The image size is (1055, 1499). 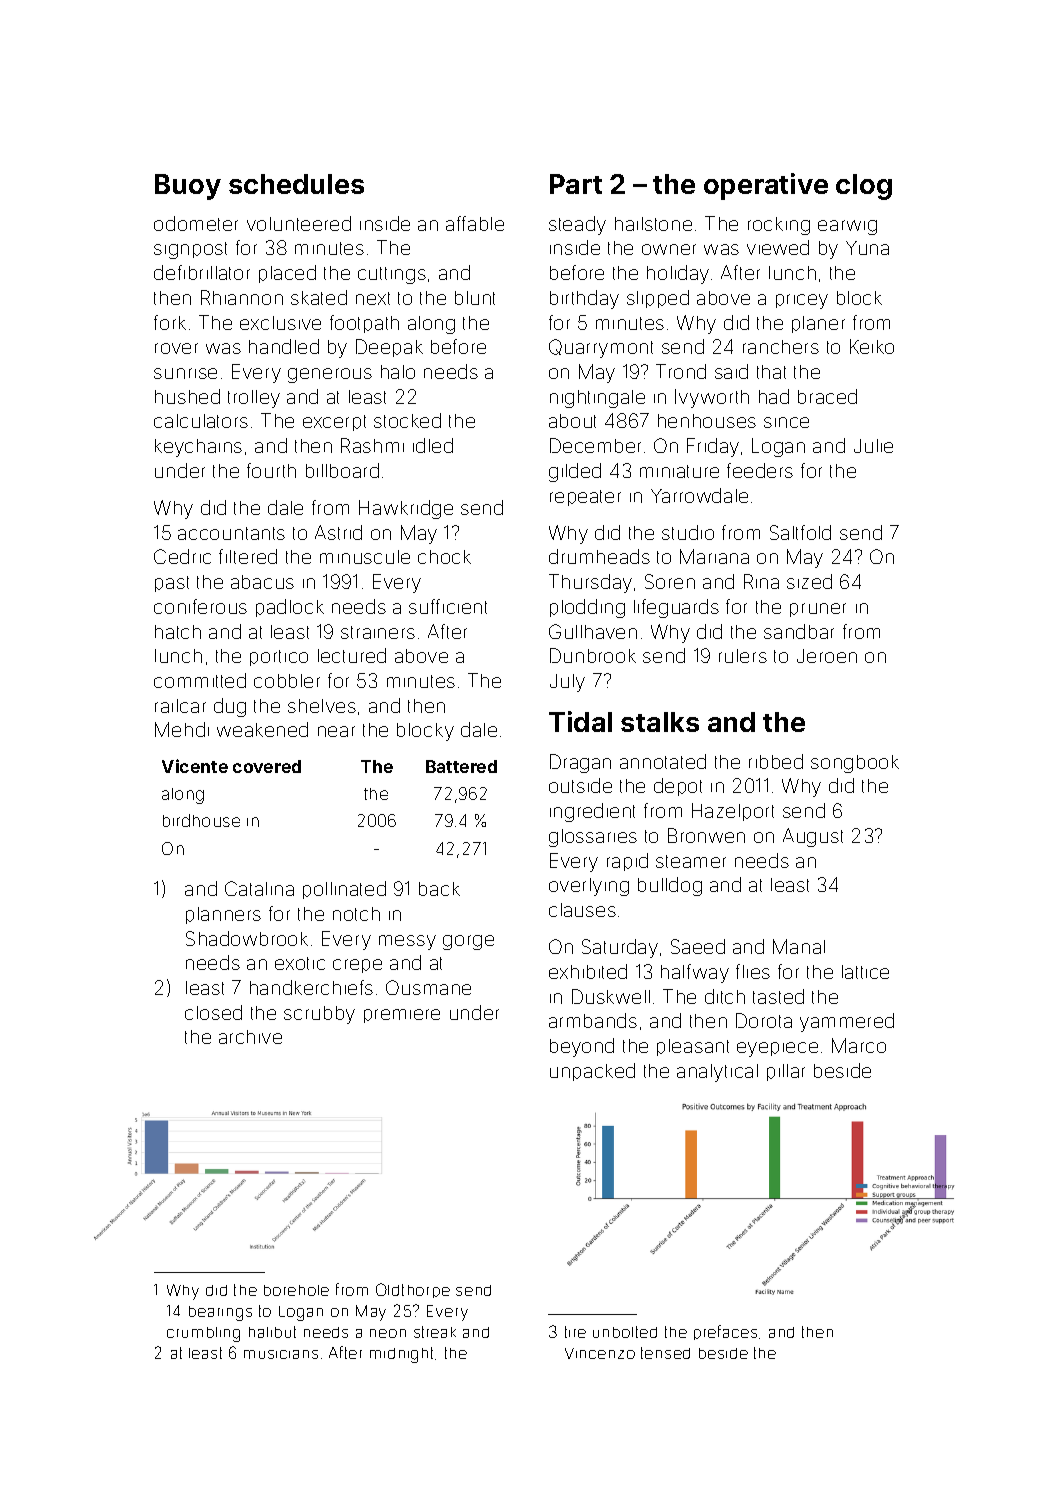 I want to click on tensed, so click(x=665, y=1353).
